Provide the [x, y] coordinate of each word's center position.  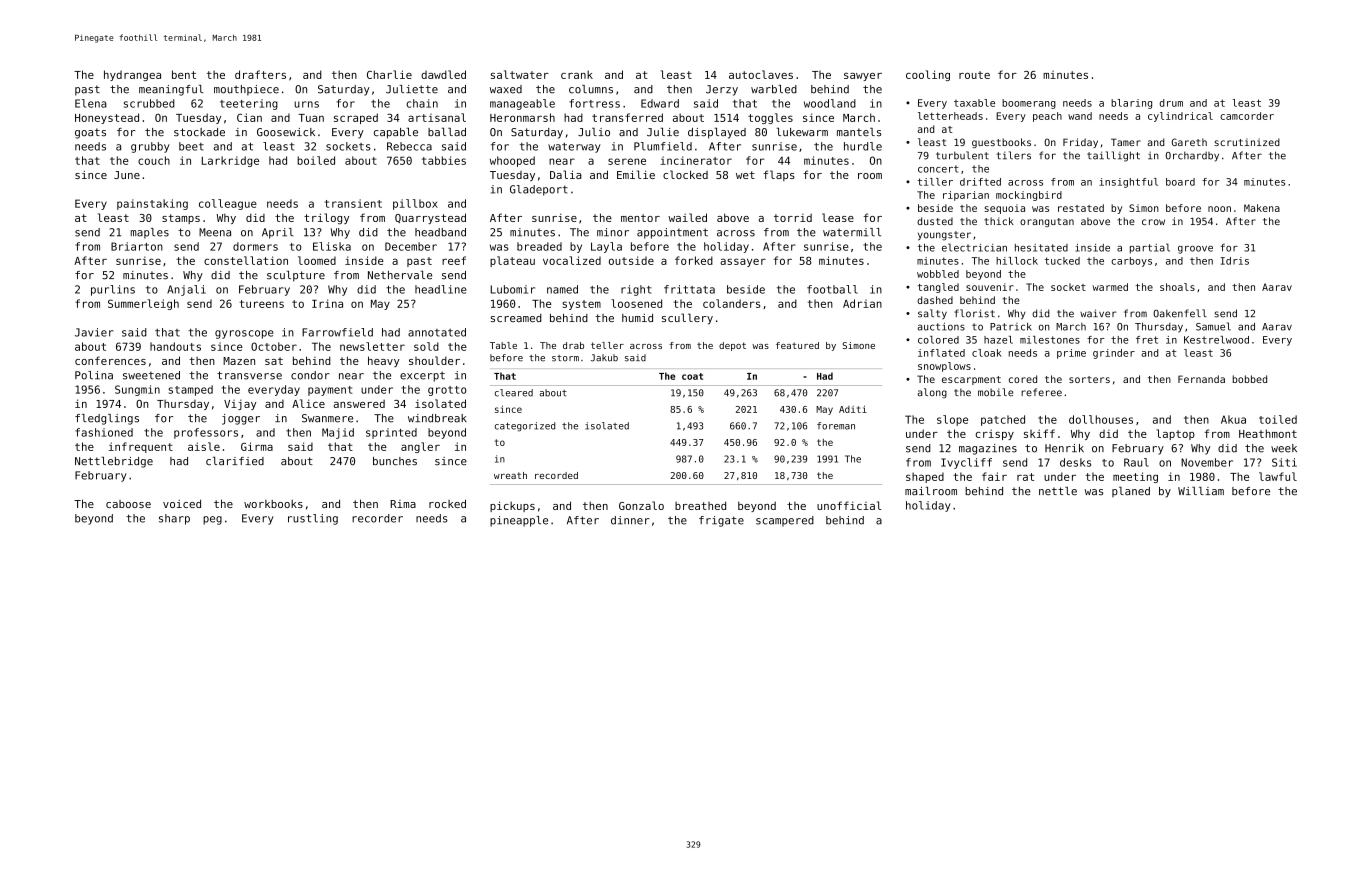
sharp [174, 519]
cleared [514, 393]
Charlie [389, 74]
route [974, 75]
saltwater [520, 74]
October [274, 346]
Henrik [1064, 448]
